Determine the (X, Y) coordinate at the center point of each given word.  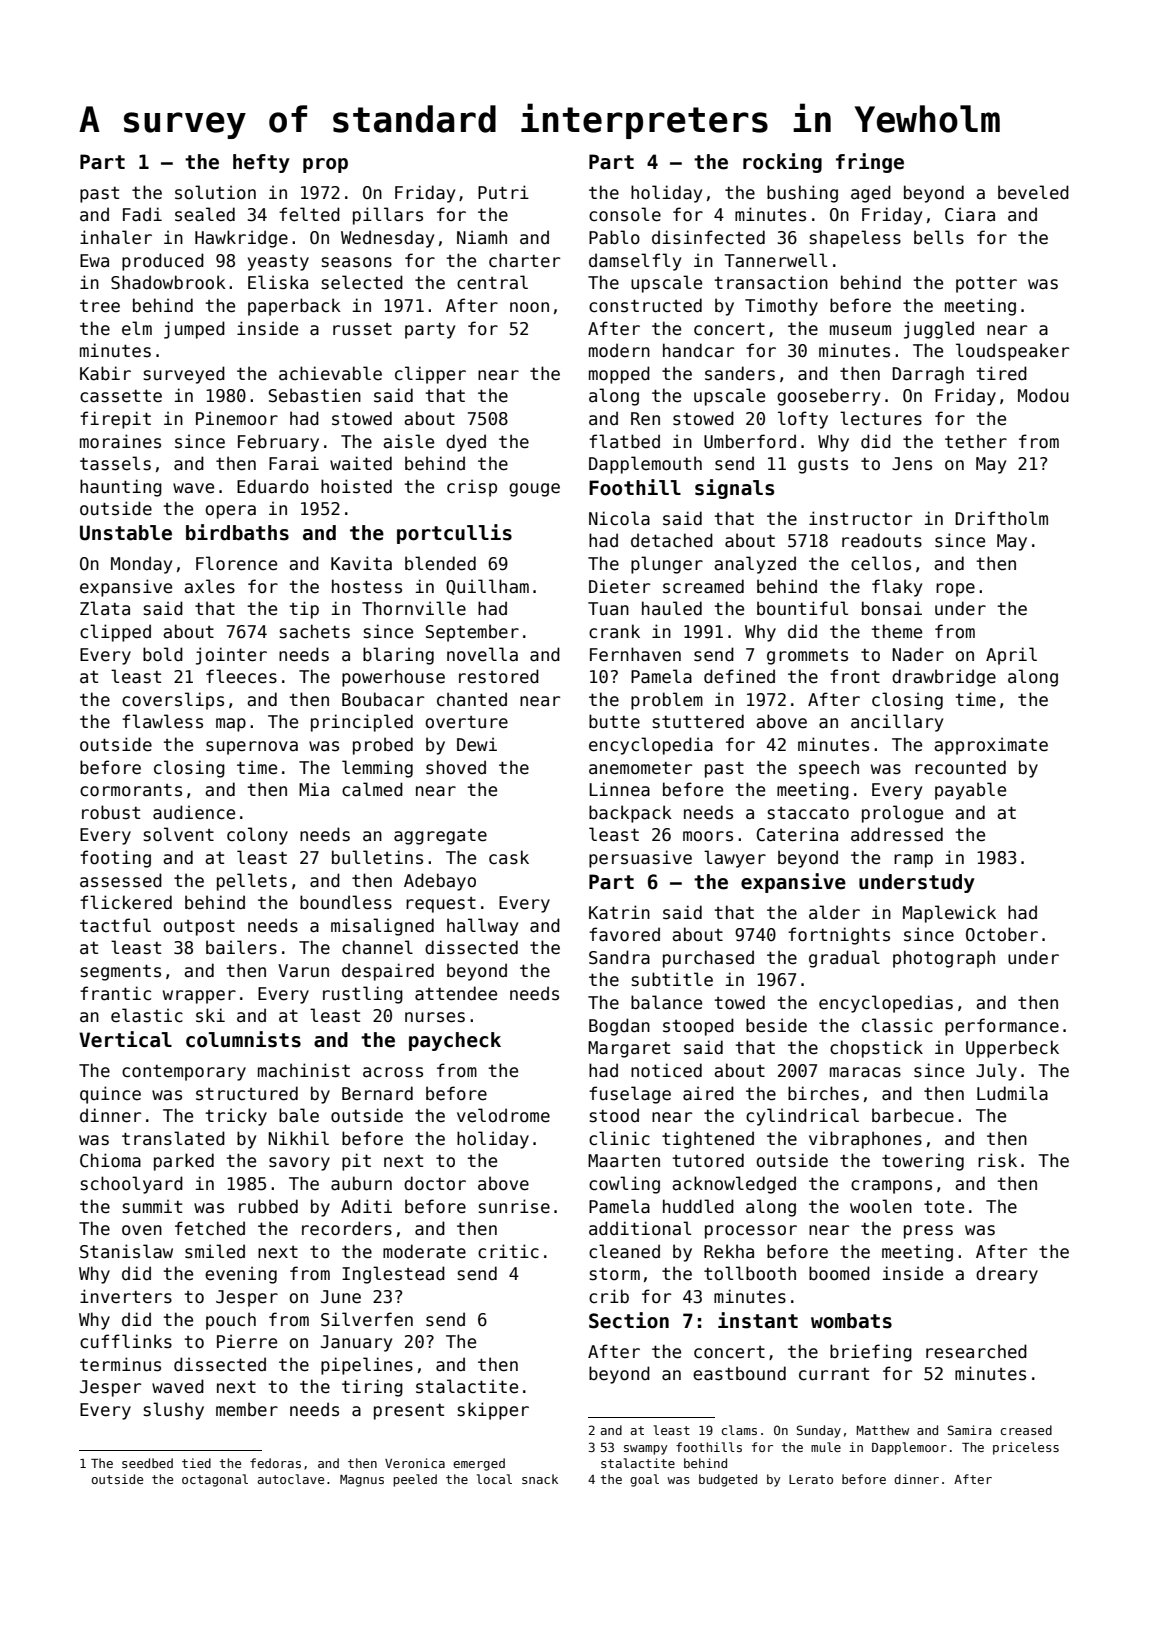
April (1011, 656)
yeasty (278, 263)
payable (970, 791)
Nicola (619, 518)
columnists (243, 1039)
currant (834, 1374)
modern (619, 350)
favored (624, 934)
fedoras (275, 1463)
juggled (939, 330)
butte (614, 721)
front (855, 676)
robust (111, 812)
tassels (115, 463)
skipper (493, 1411)
